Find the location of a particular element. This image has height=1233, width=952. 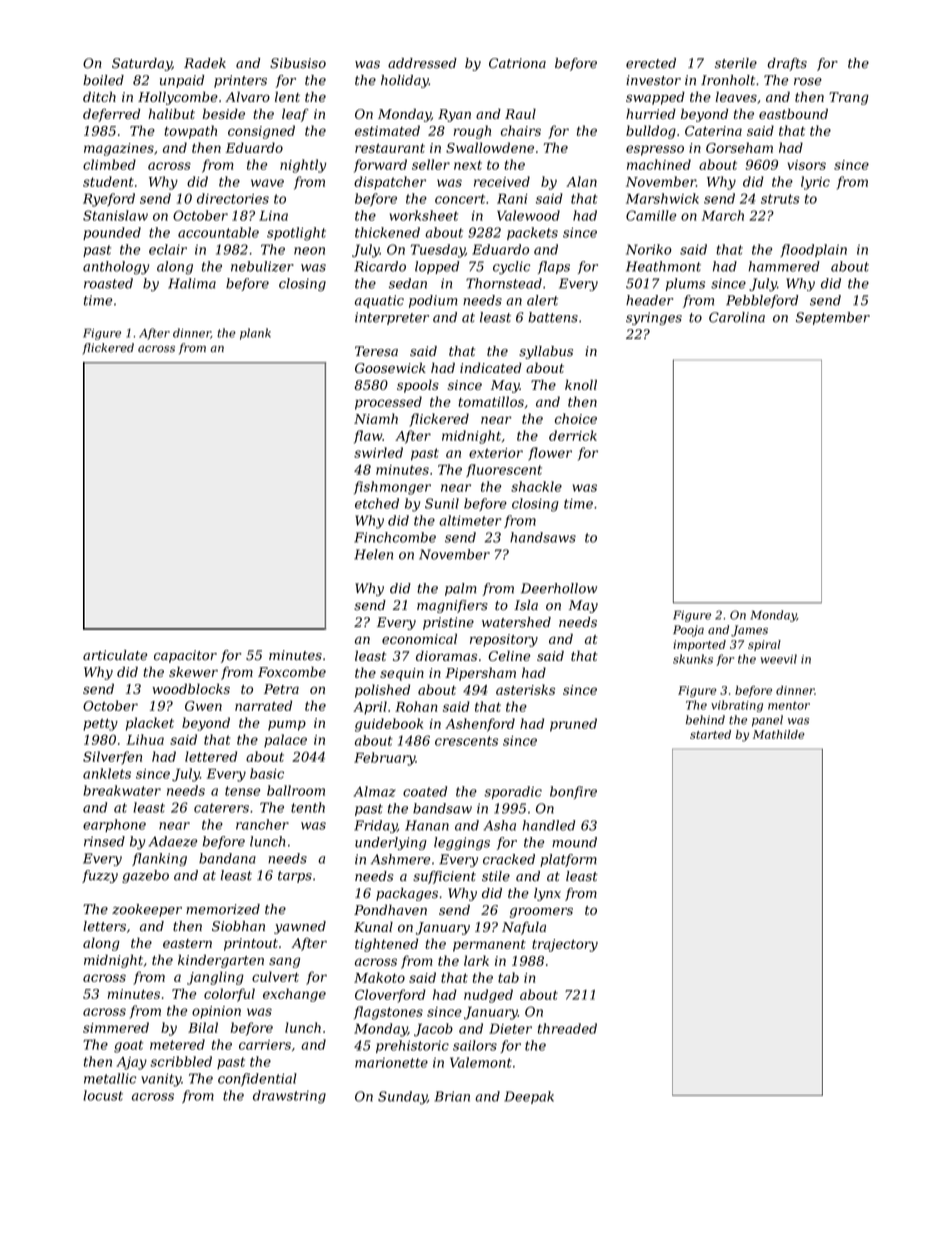

capacitor is located at coordinates (185, 656).
